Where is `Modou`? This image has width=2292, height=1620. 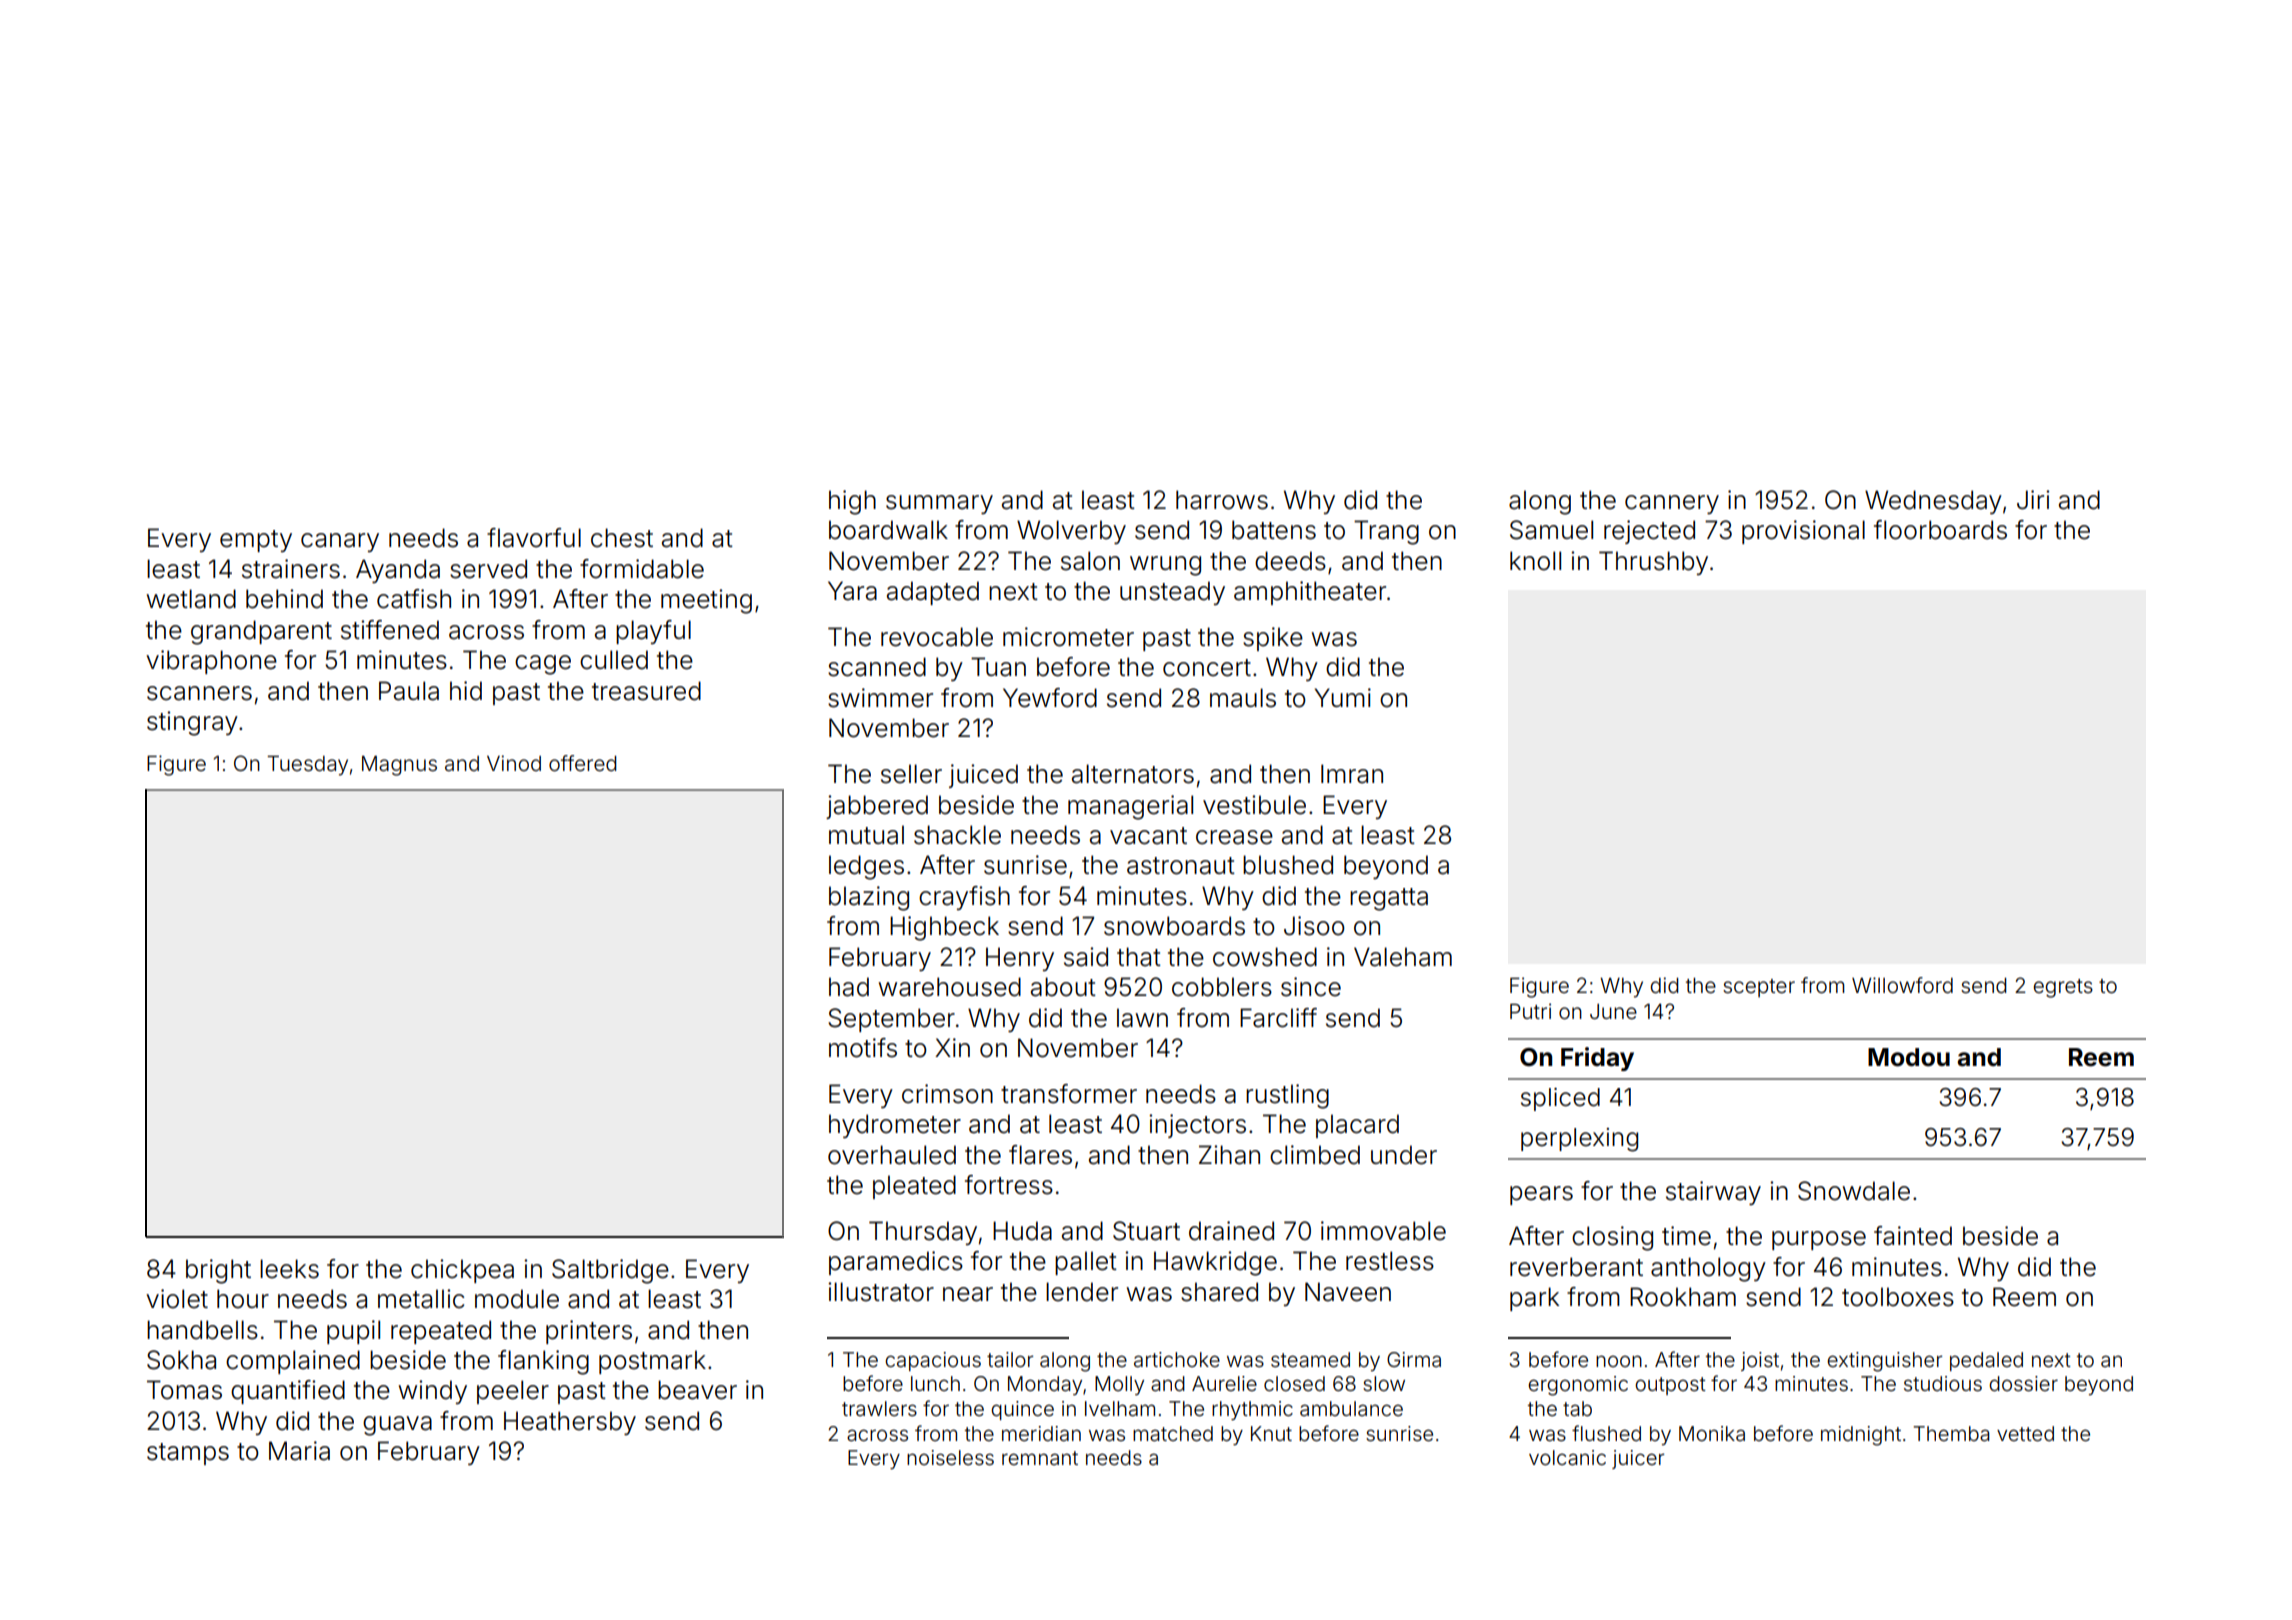 Modou is located at coordinates (1909, 1057).
